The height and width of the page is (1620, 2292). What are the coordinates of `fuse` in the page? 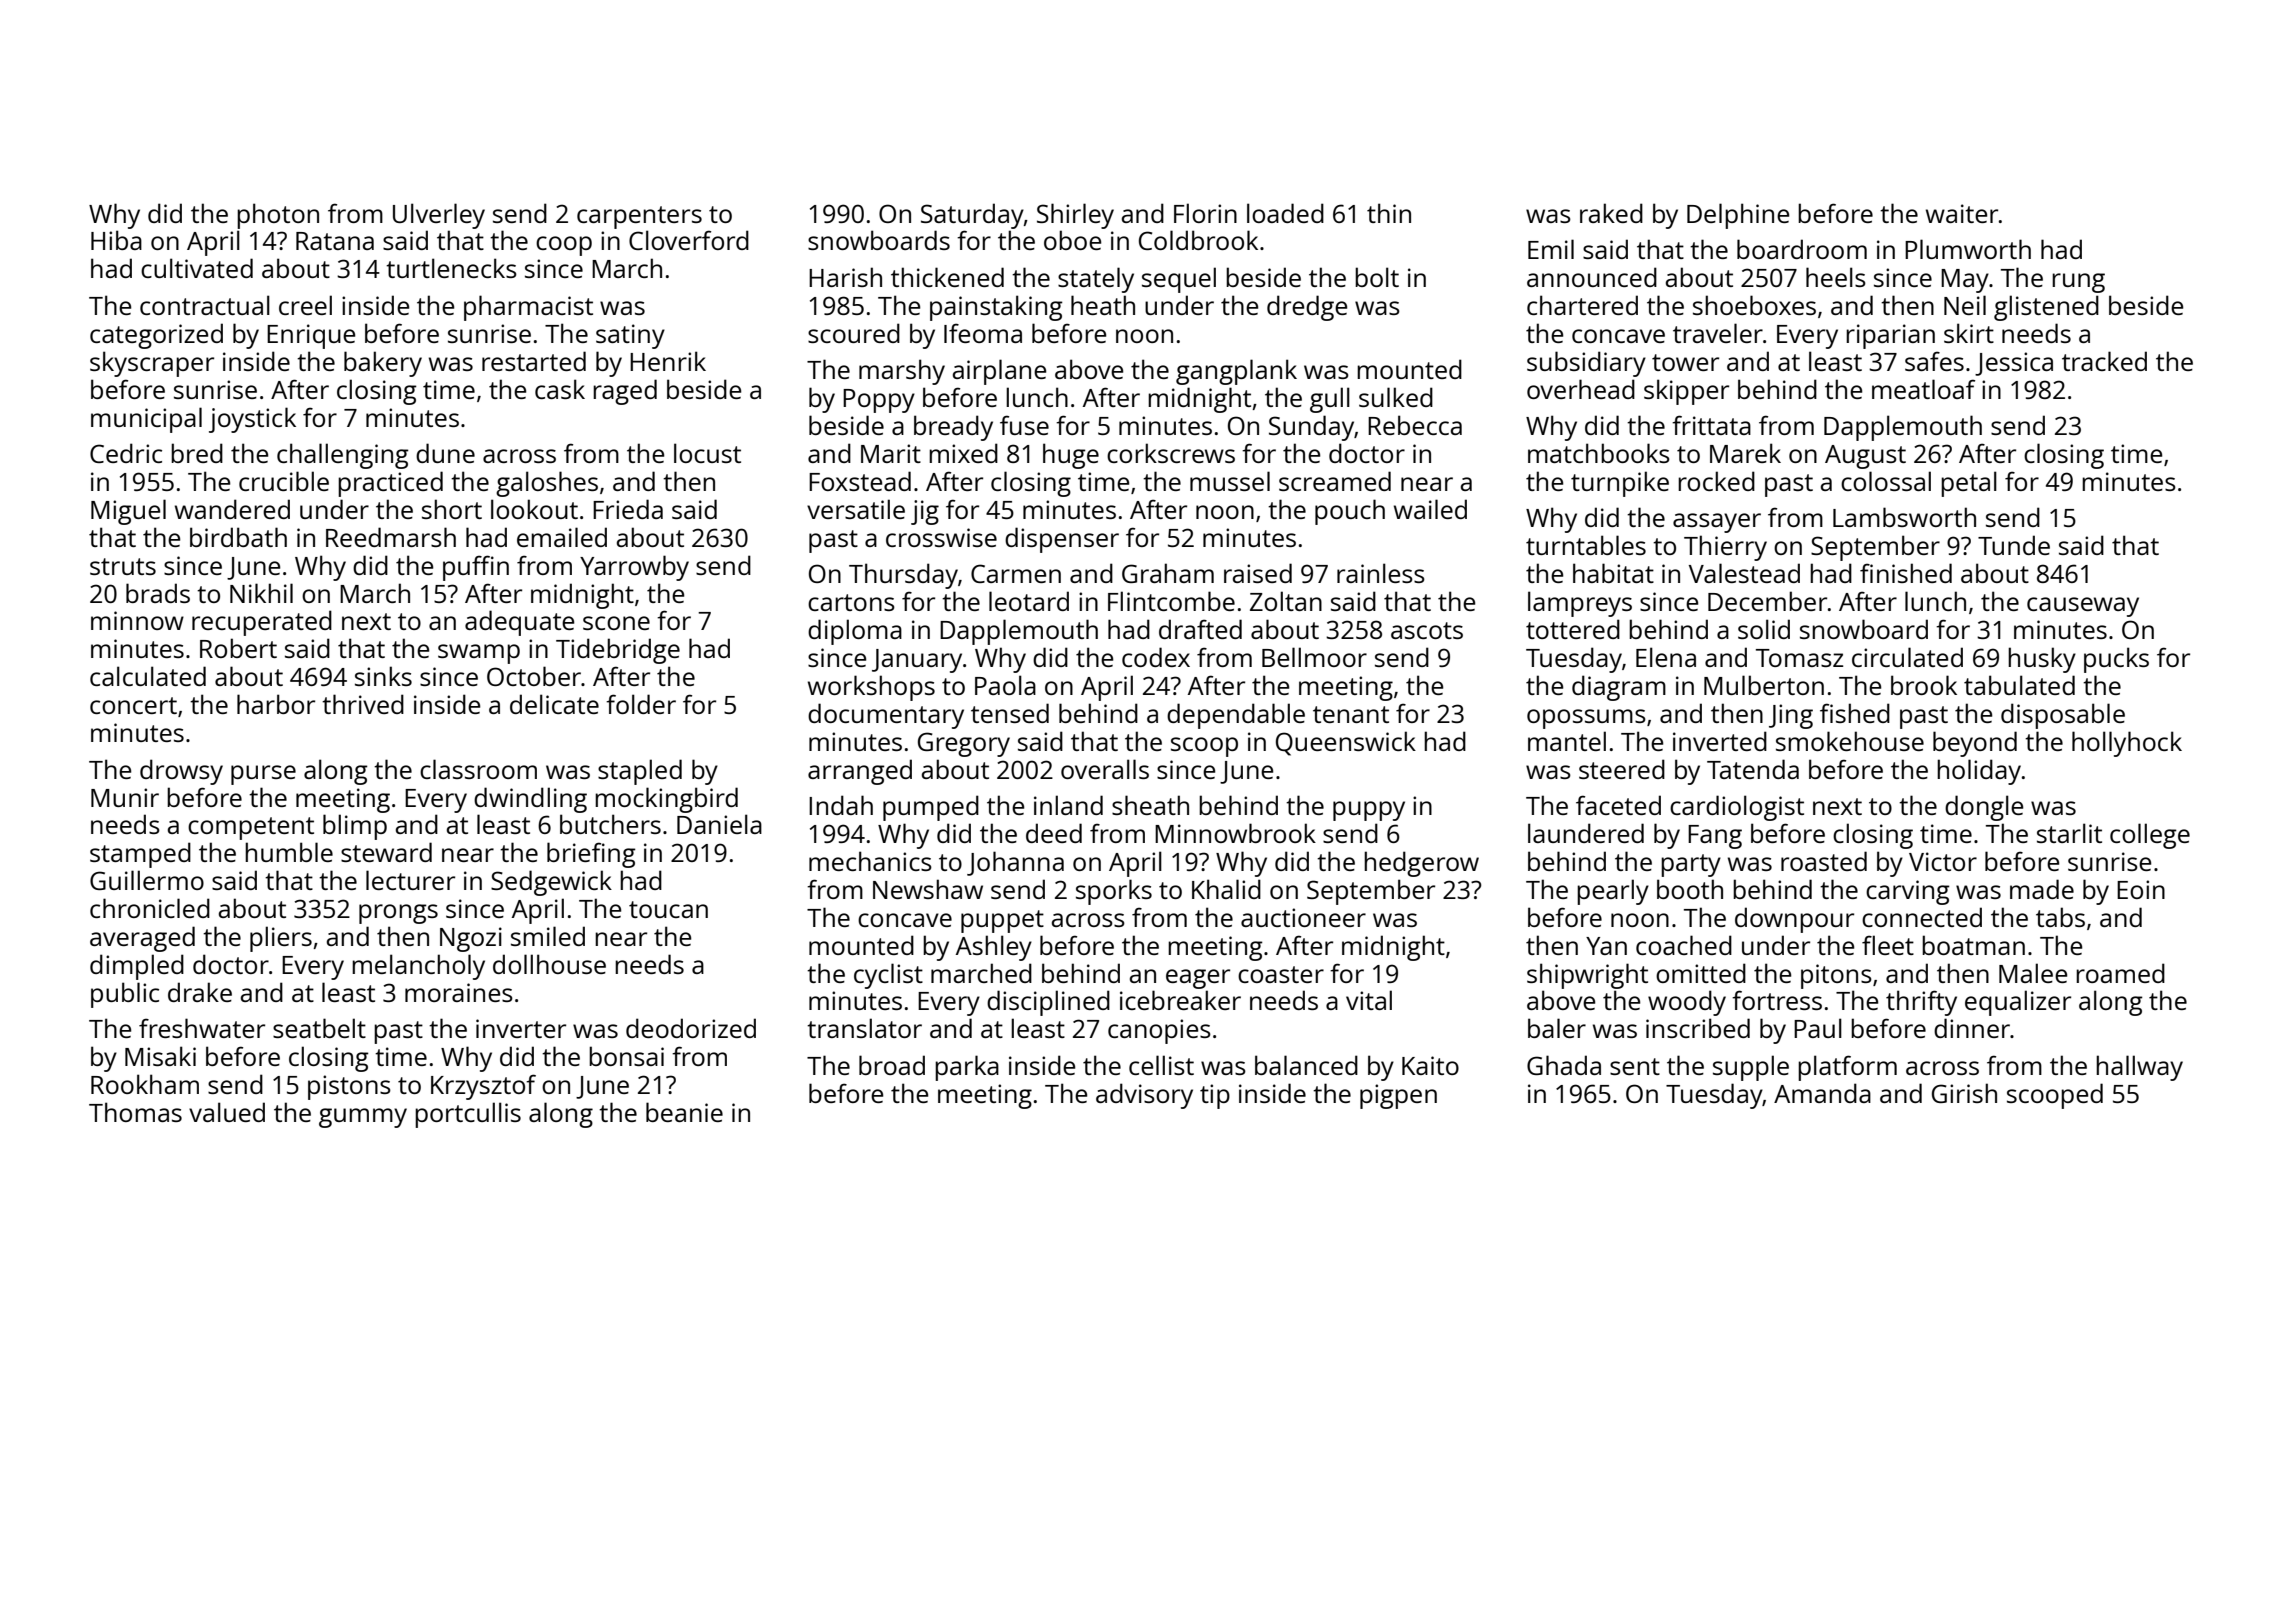 It's located at (1024, 425).
